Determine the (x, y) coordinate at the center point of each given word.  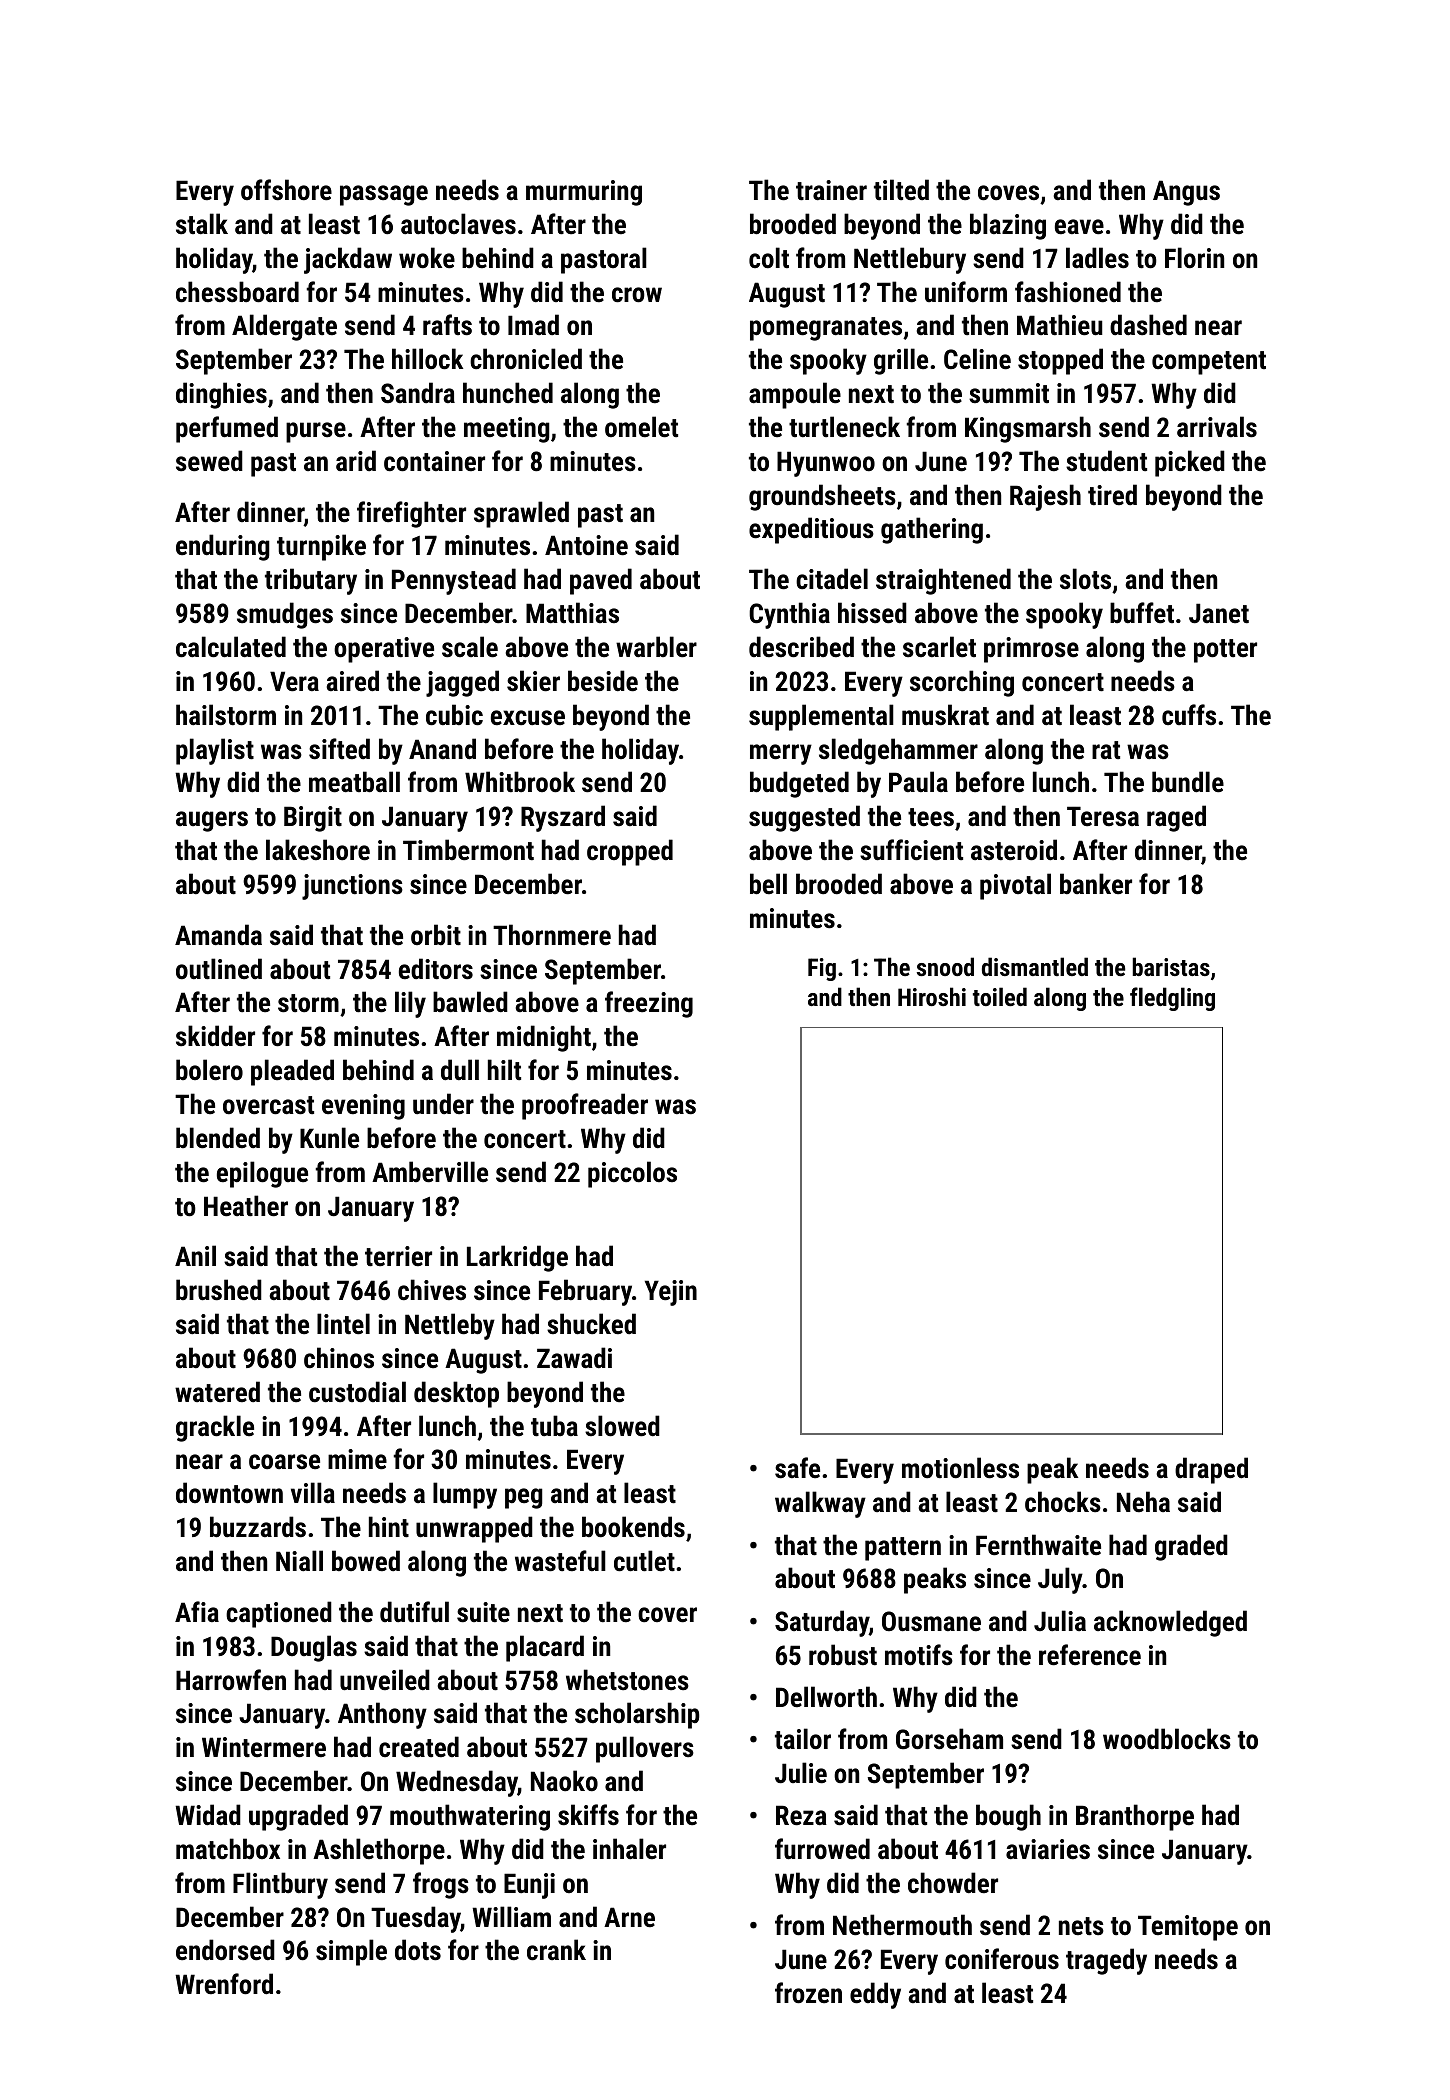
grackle (215, 1428)
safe (797, 1468)
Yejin (671, 1293)
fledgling (1172, 999)
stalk (202, 224)
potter (1225, 651)
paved (601, 581)
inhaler (629, 1849)
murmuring (584, 193)
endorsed (225, 1950)
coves (1008, 193)
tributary (311, 581)
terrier (398, 1256)
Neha (1143, 1502)
